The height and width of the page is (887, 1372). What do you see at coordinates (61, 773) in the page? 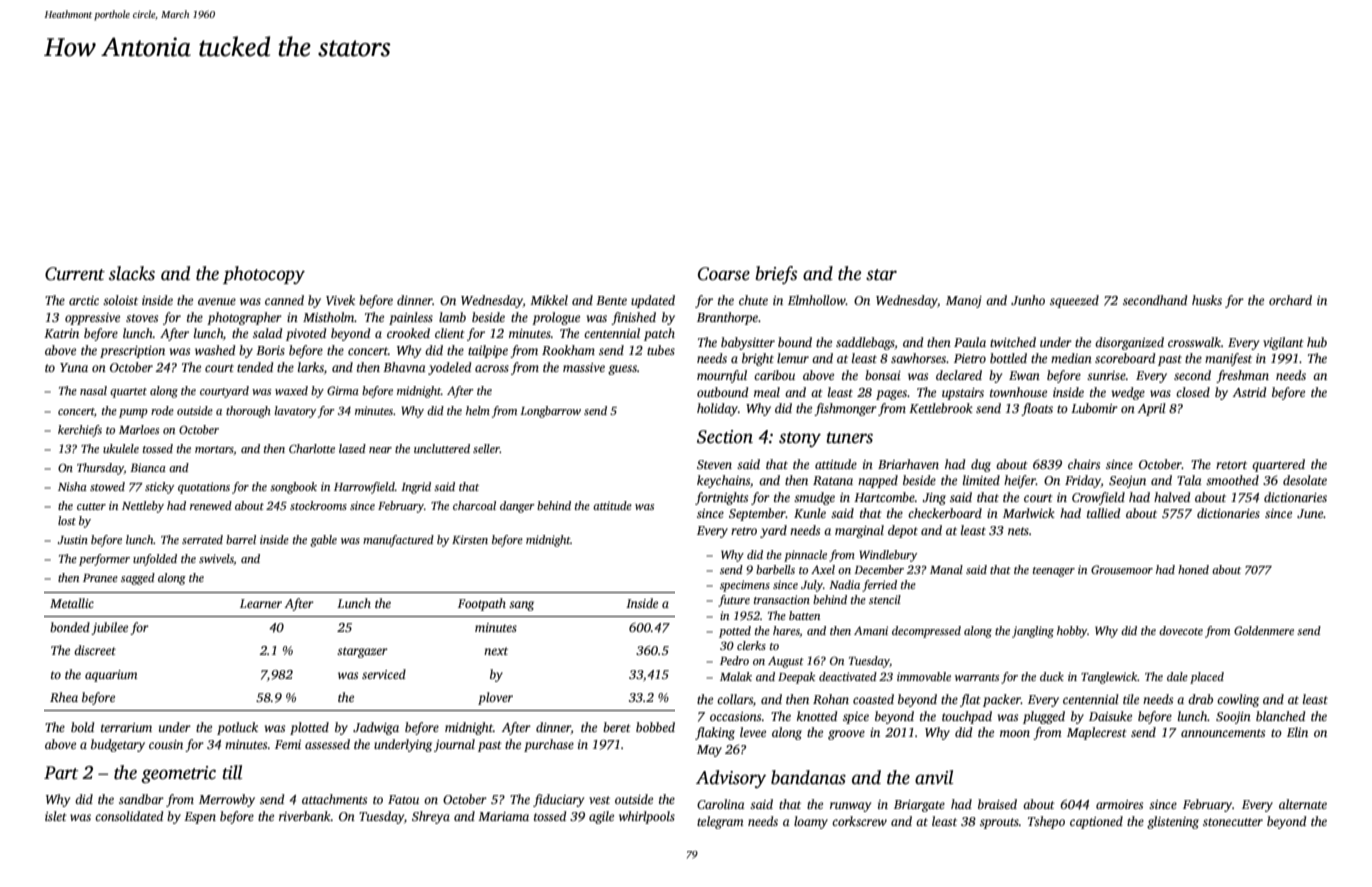
I see `Part` at bounding box center [61, 773].
